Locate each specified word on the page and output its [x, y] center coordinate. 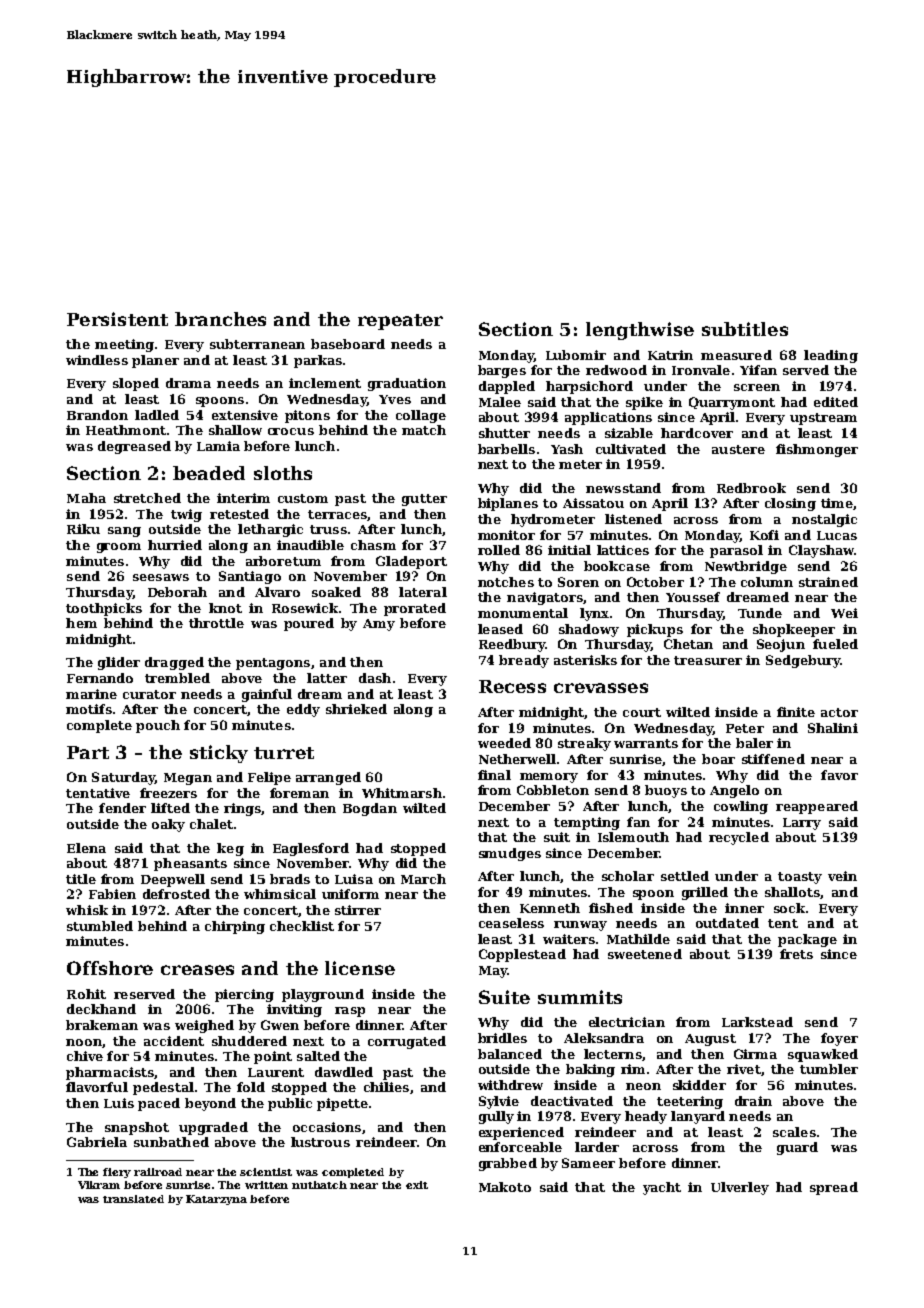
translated [133, 1199]
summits [580, 997]
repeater [400, 322]
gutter [424, 500]
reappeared [817, 807]
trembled [177, 678]
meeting [124, 345]
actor [839, 712]
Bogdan [370, 809]
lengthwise [640, 331]
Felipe [269, 778]
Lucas [837, 535]
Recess [512, 686]
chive [85, 1056]
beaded [209, 473]
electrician [627, 1022]
